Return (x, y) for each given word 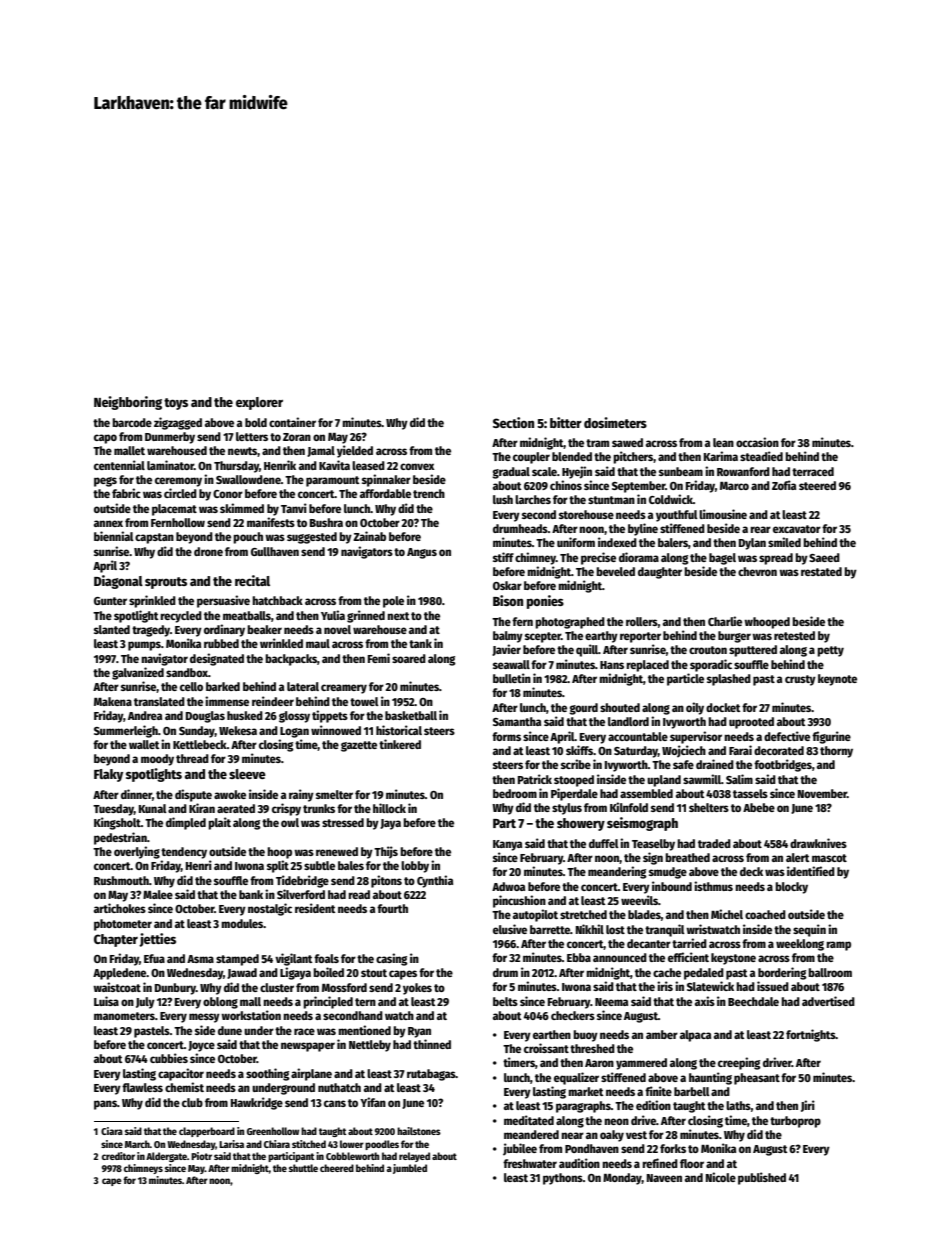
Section (513, 422)
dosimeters (615, 422)
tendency (184, 853)
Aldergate (166, 1157)
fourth (392, 908)
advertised (828, 1001)
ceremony (178, 482)
